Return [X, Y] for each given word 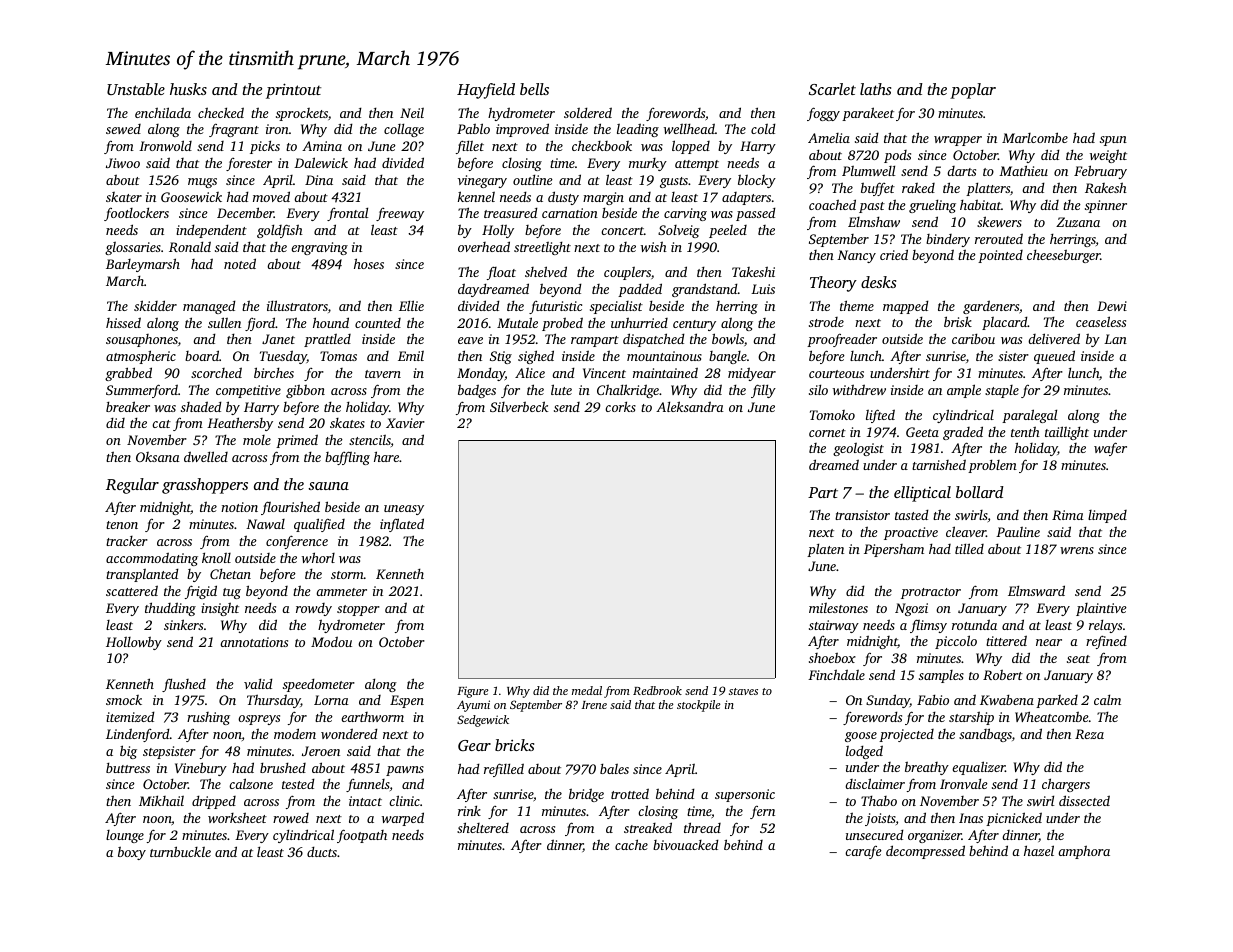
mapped [906, 307]
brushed [283, 768]
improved [522, 130]
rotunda [974, 624]
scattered [132, 590]
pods [897, 156]
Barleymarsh [143, 265]
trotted [630, 793]
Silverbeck [519, 406]
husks [188, 89]
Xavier [405, 423]
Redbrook [657, 690]
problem [992, 466]
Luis [763, 289]
